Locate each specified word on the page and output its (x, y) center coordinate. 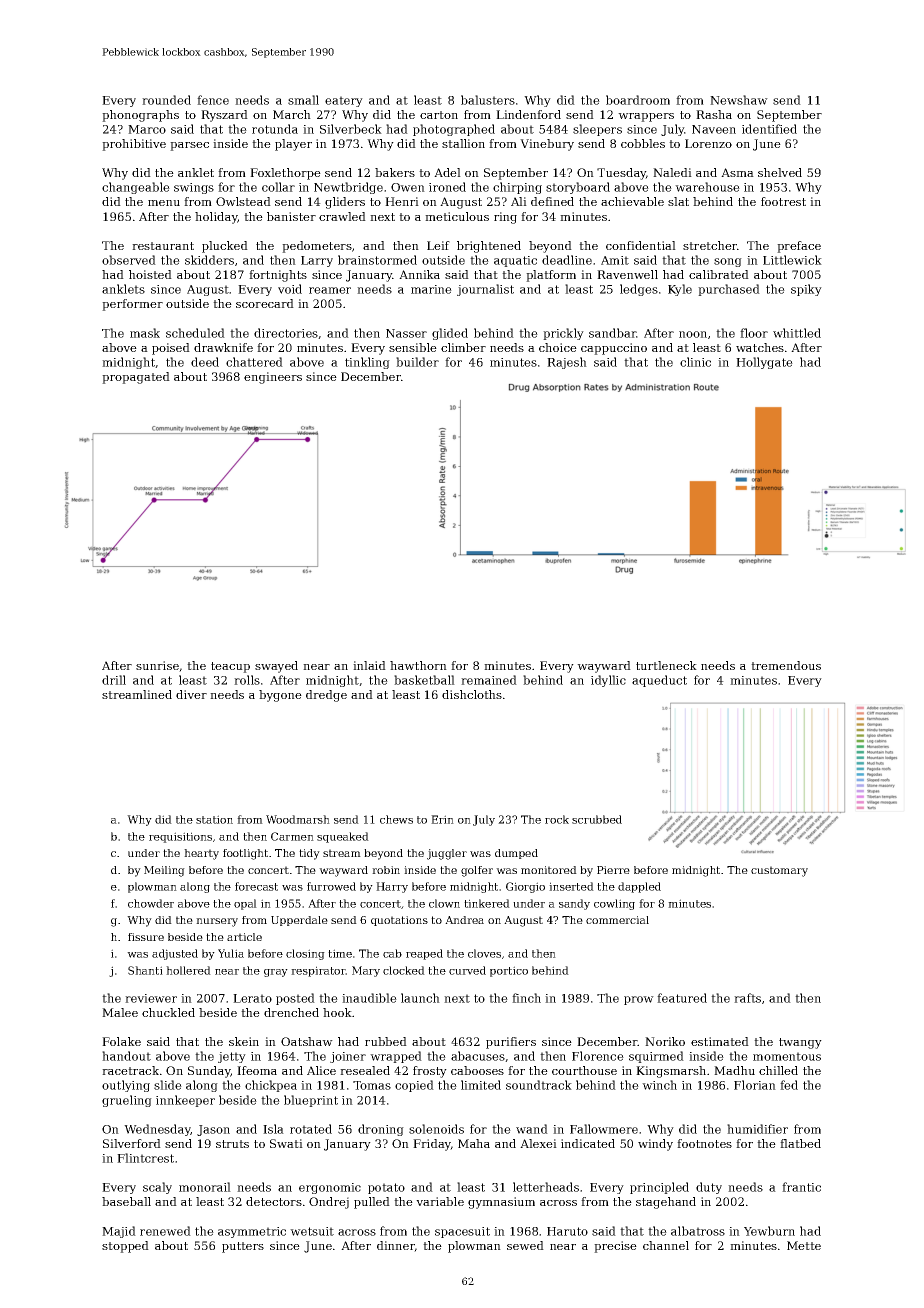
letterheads (546, 1187)
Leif (438, 245)
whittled (797, 333)
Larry (317, 261)
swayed (276, 667)
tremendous (786, 665)
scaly (157, 1188)
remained (489, 680)
